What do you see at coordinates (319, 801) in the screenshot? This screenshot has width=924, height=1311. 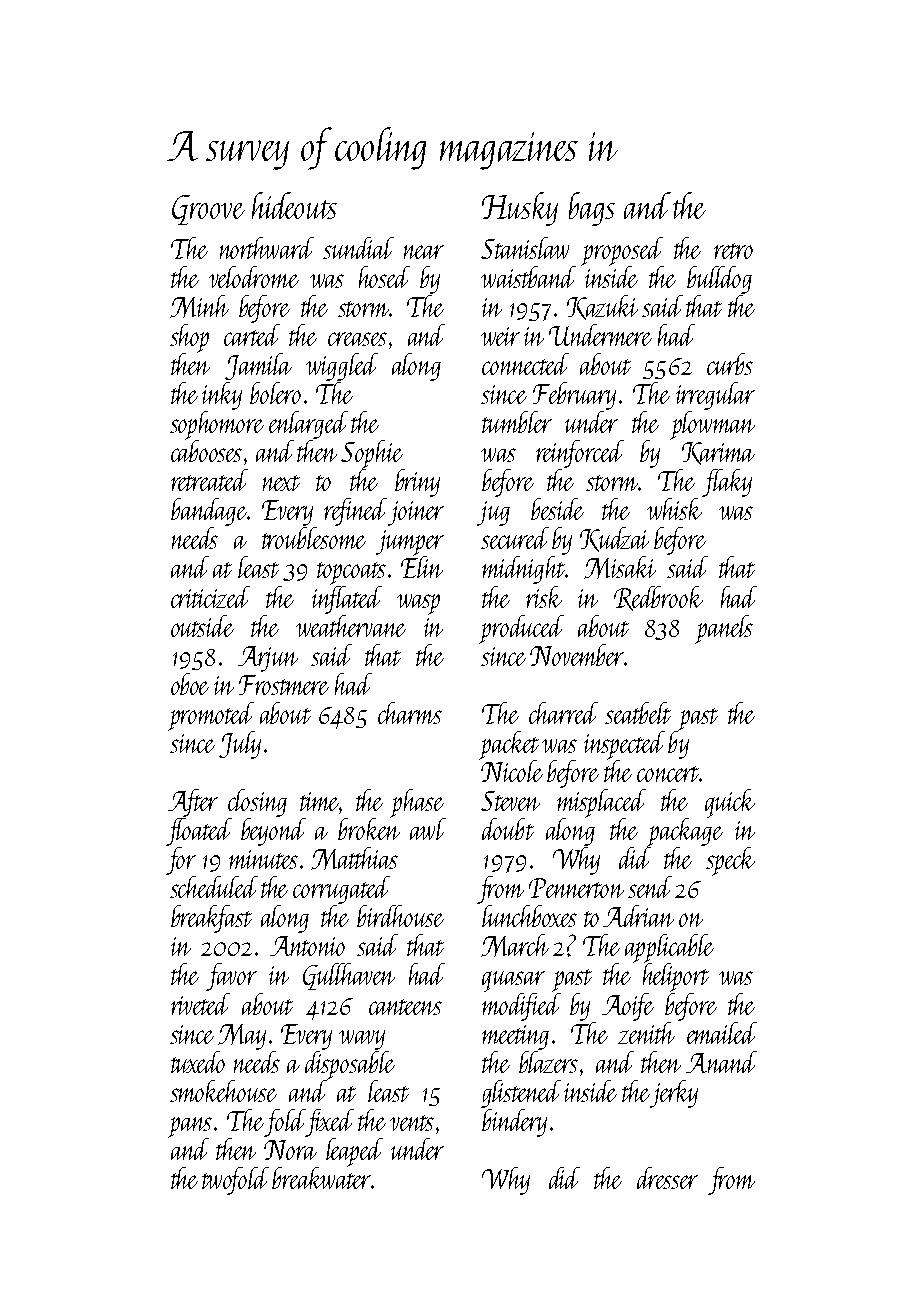 I see `time` at bounding box center [319, 801].
